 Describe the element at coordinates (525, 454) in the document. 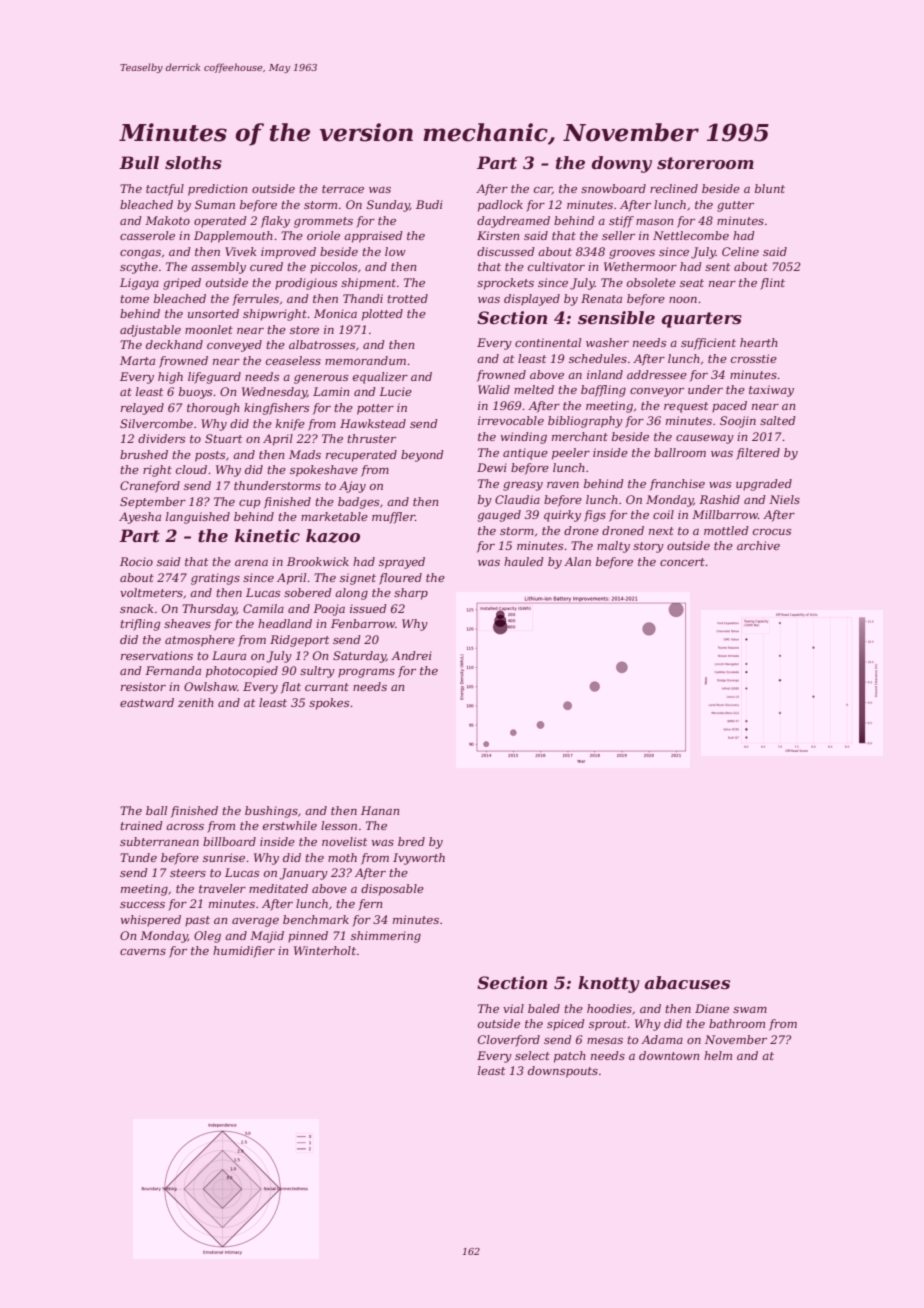

I see `antique` at that location.
